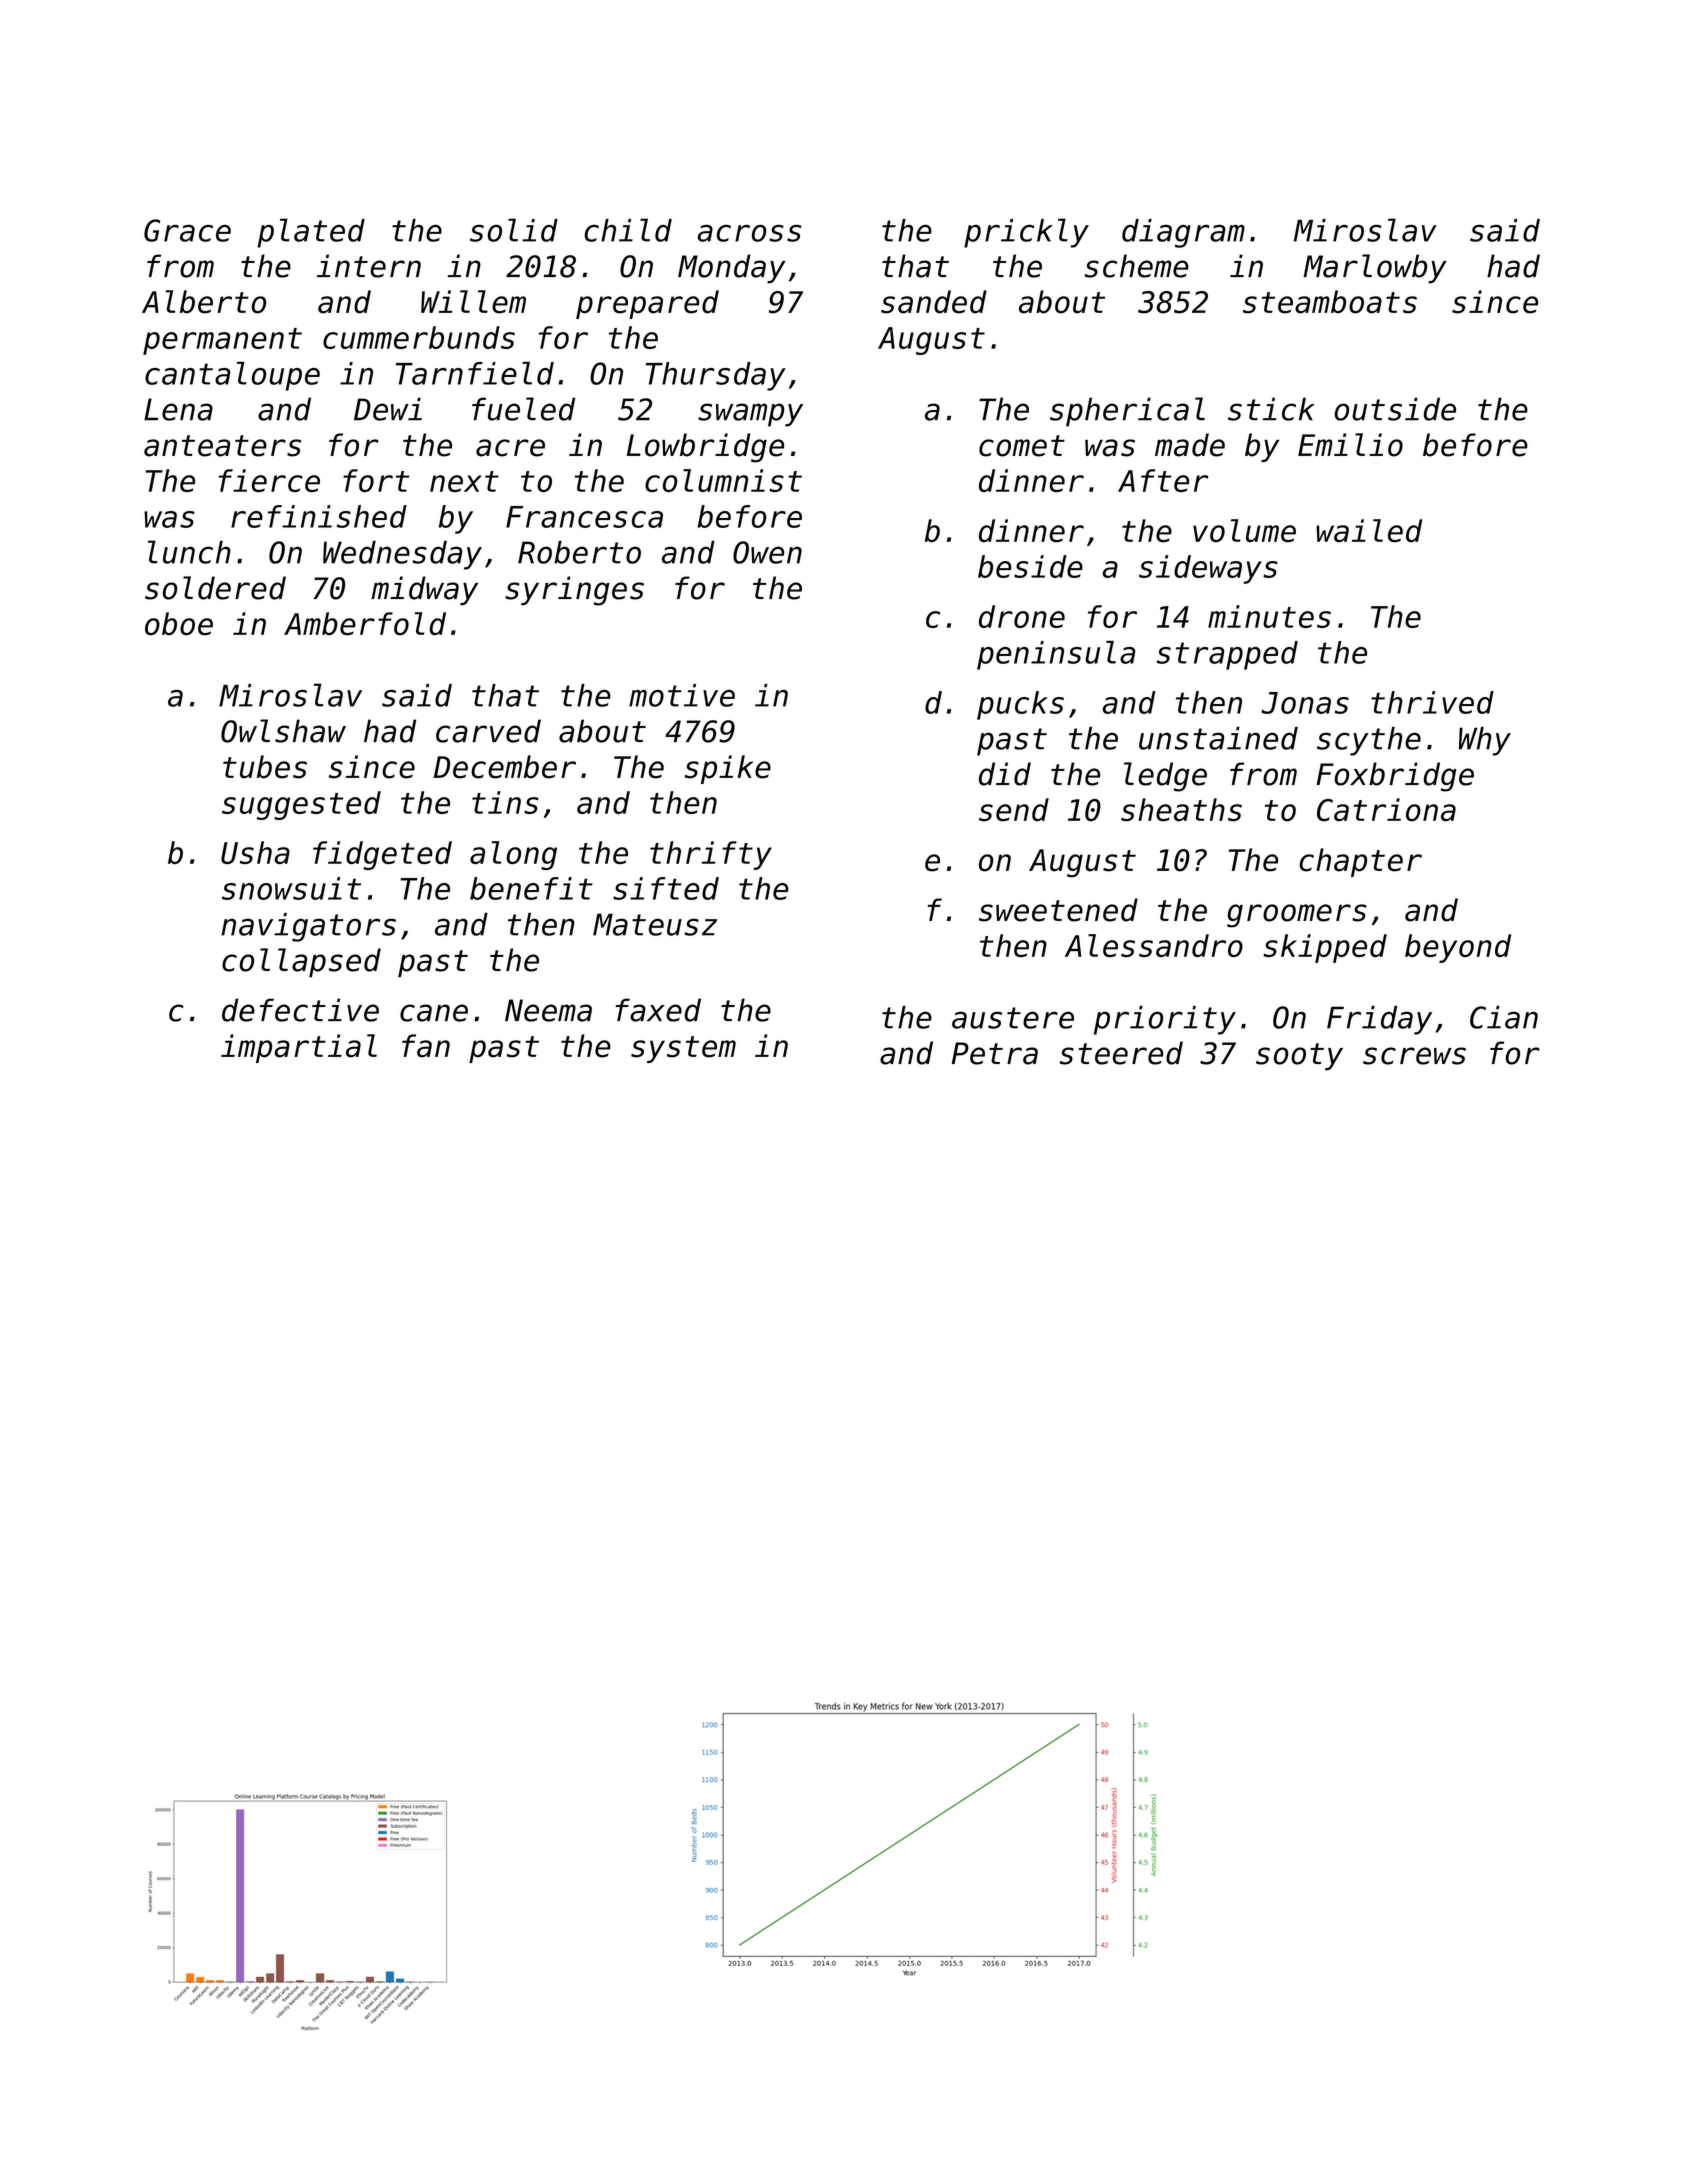 The width and height of the page is (1683, 2178). What do you see at coordinates (265, 767) in the page?
I see `tubes` at bounding box center [265, 767].
